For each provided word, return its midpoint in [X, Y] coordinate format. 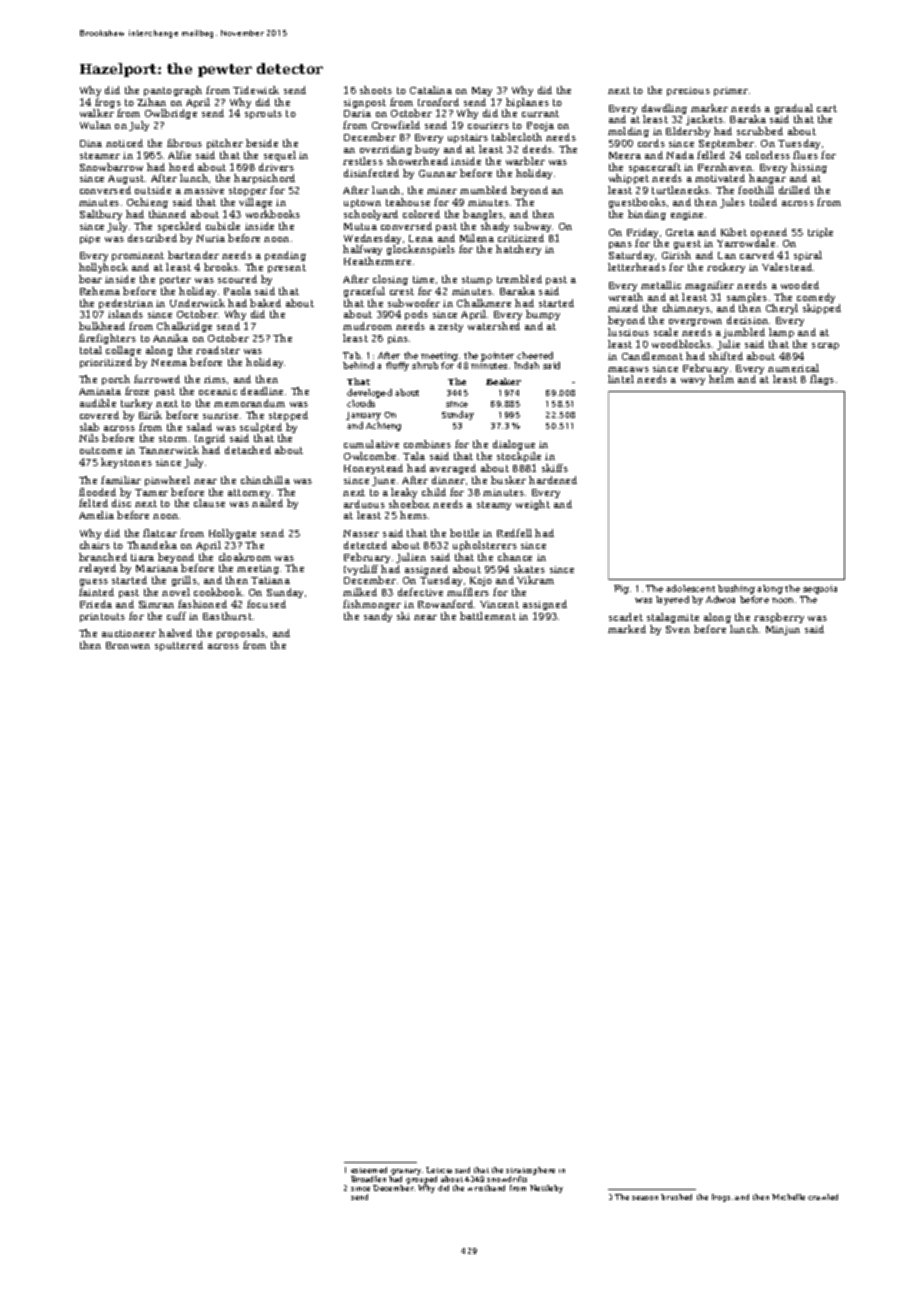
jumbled [744, 333]
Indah [526, 365]
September [726, 144]
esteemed [369, 1170]
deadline [262, 391]
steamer [100, 155]
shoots [376, 90]
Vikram [535, 580]
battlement [488, 616]
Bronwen [128, 645]
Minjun [783, 630]
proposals [241, 634]
